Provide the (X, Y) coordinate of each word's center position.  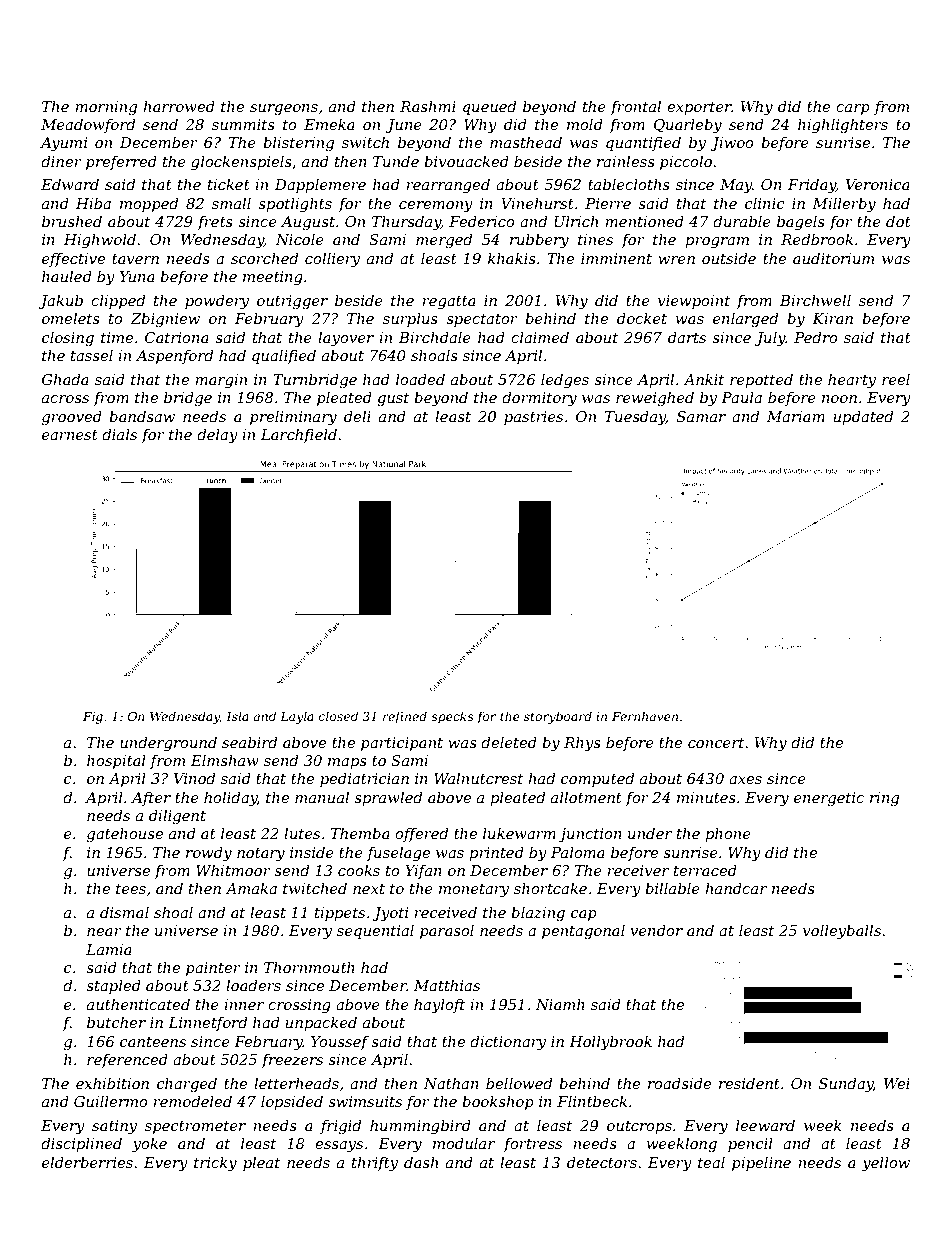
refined (405, 717)
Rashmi (428, 106)
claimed (540, 337)
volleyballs (842, 932)
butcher (116, 1022)
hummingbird (420, 1127)
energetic (829, 799)
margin (221, 381)
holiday (230, 799)
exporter (699, 108)
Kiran (832, 318)
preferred (121, 162)
